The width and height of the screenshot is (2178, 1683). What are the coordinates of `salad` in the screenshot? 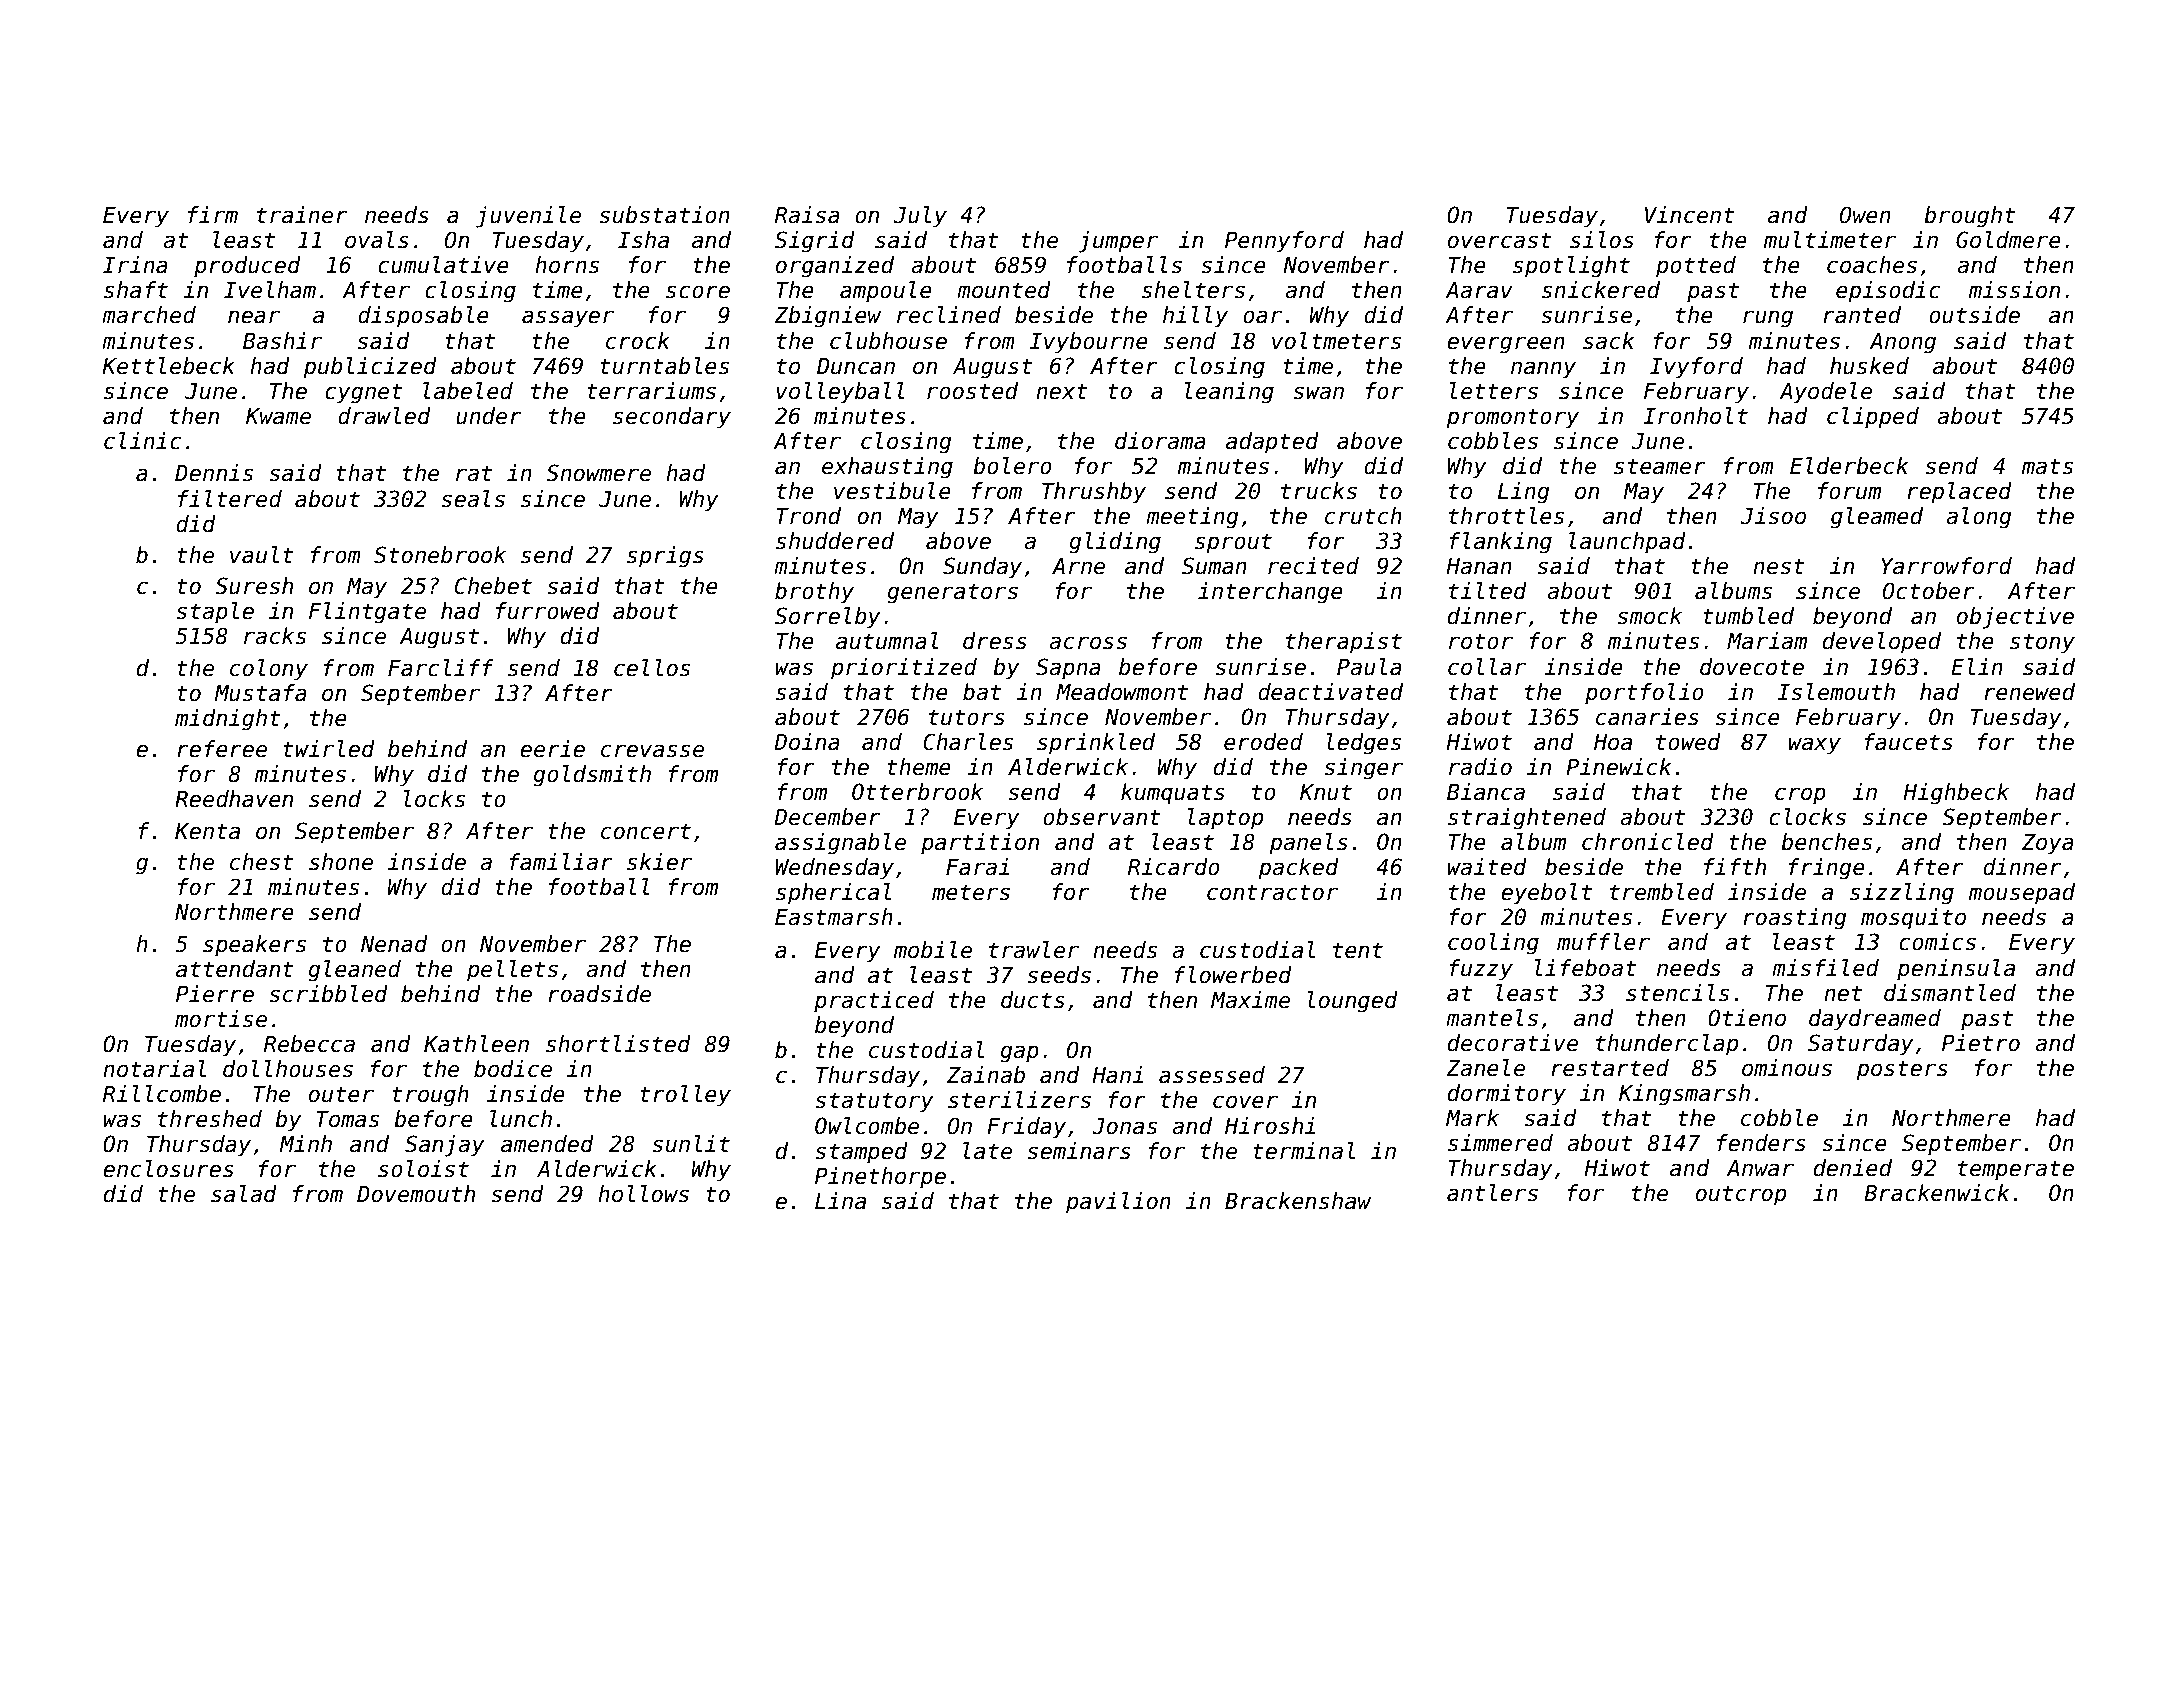 It's located at (244, 1194).
